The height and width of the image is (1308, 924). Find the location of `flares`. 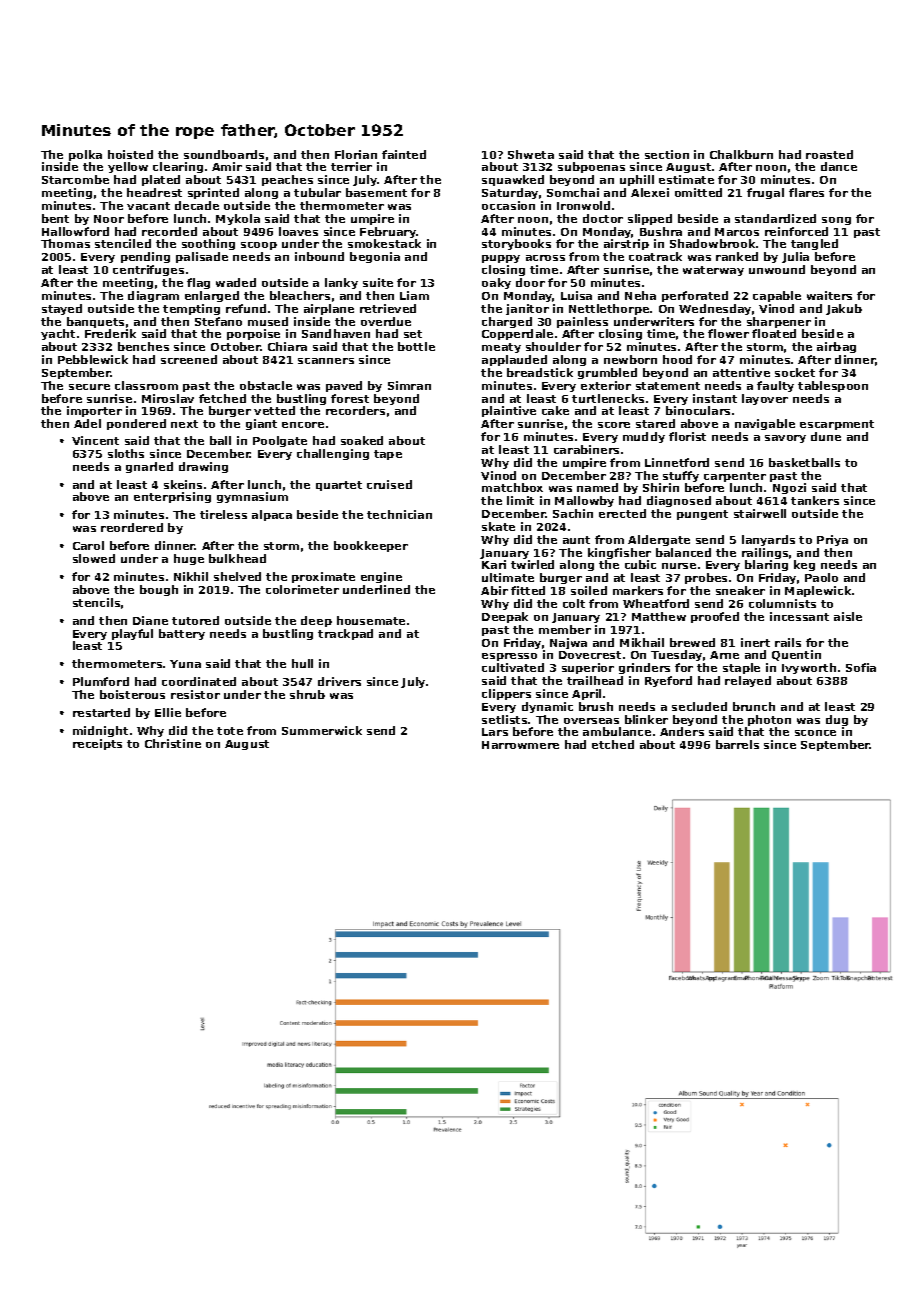

flares is located at coordinates (806, 192).
